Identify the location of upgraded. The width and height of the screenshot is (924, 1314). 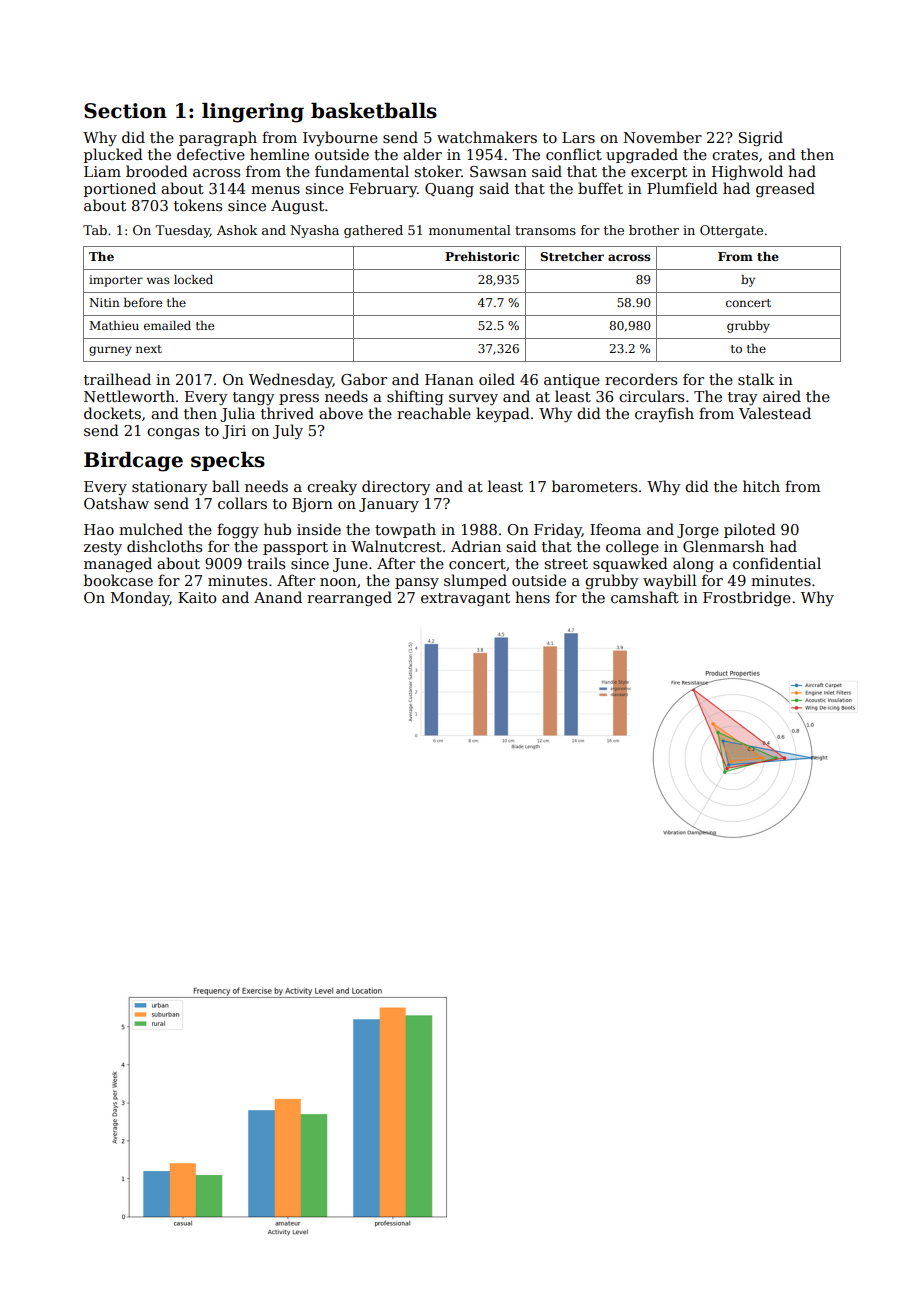
(642, 156).
